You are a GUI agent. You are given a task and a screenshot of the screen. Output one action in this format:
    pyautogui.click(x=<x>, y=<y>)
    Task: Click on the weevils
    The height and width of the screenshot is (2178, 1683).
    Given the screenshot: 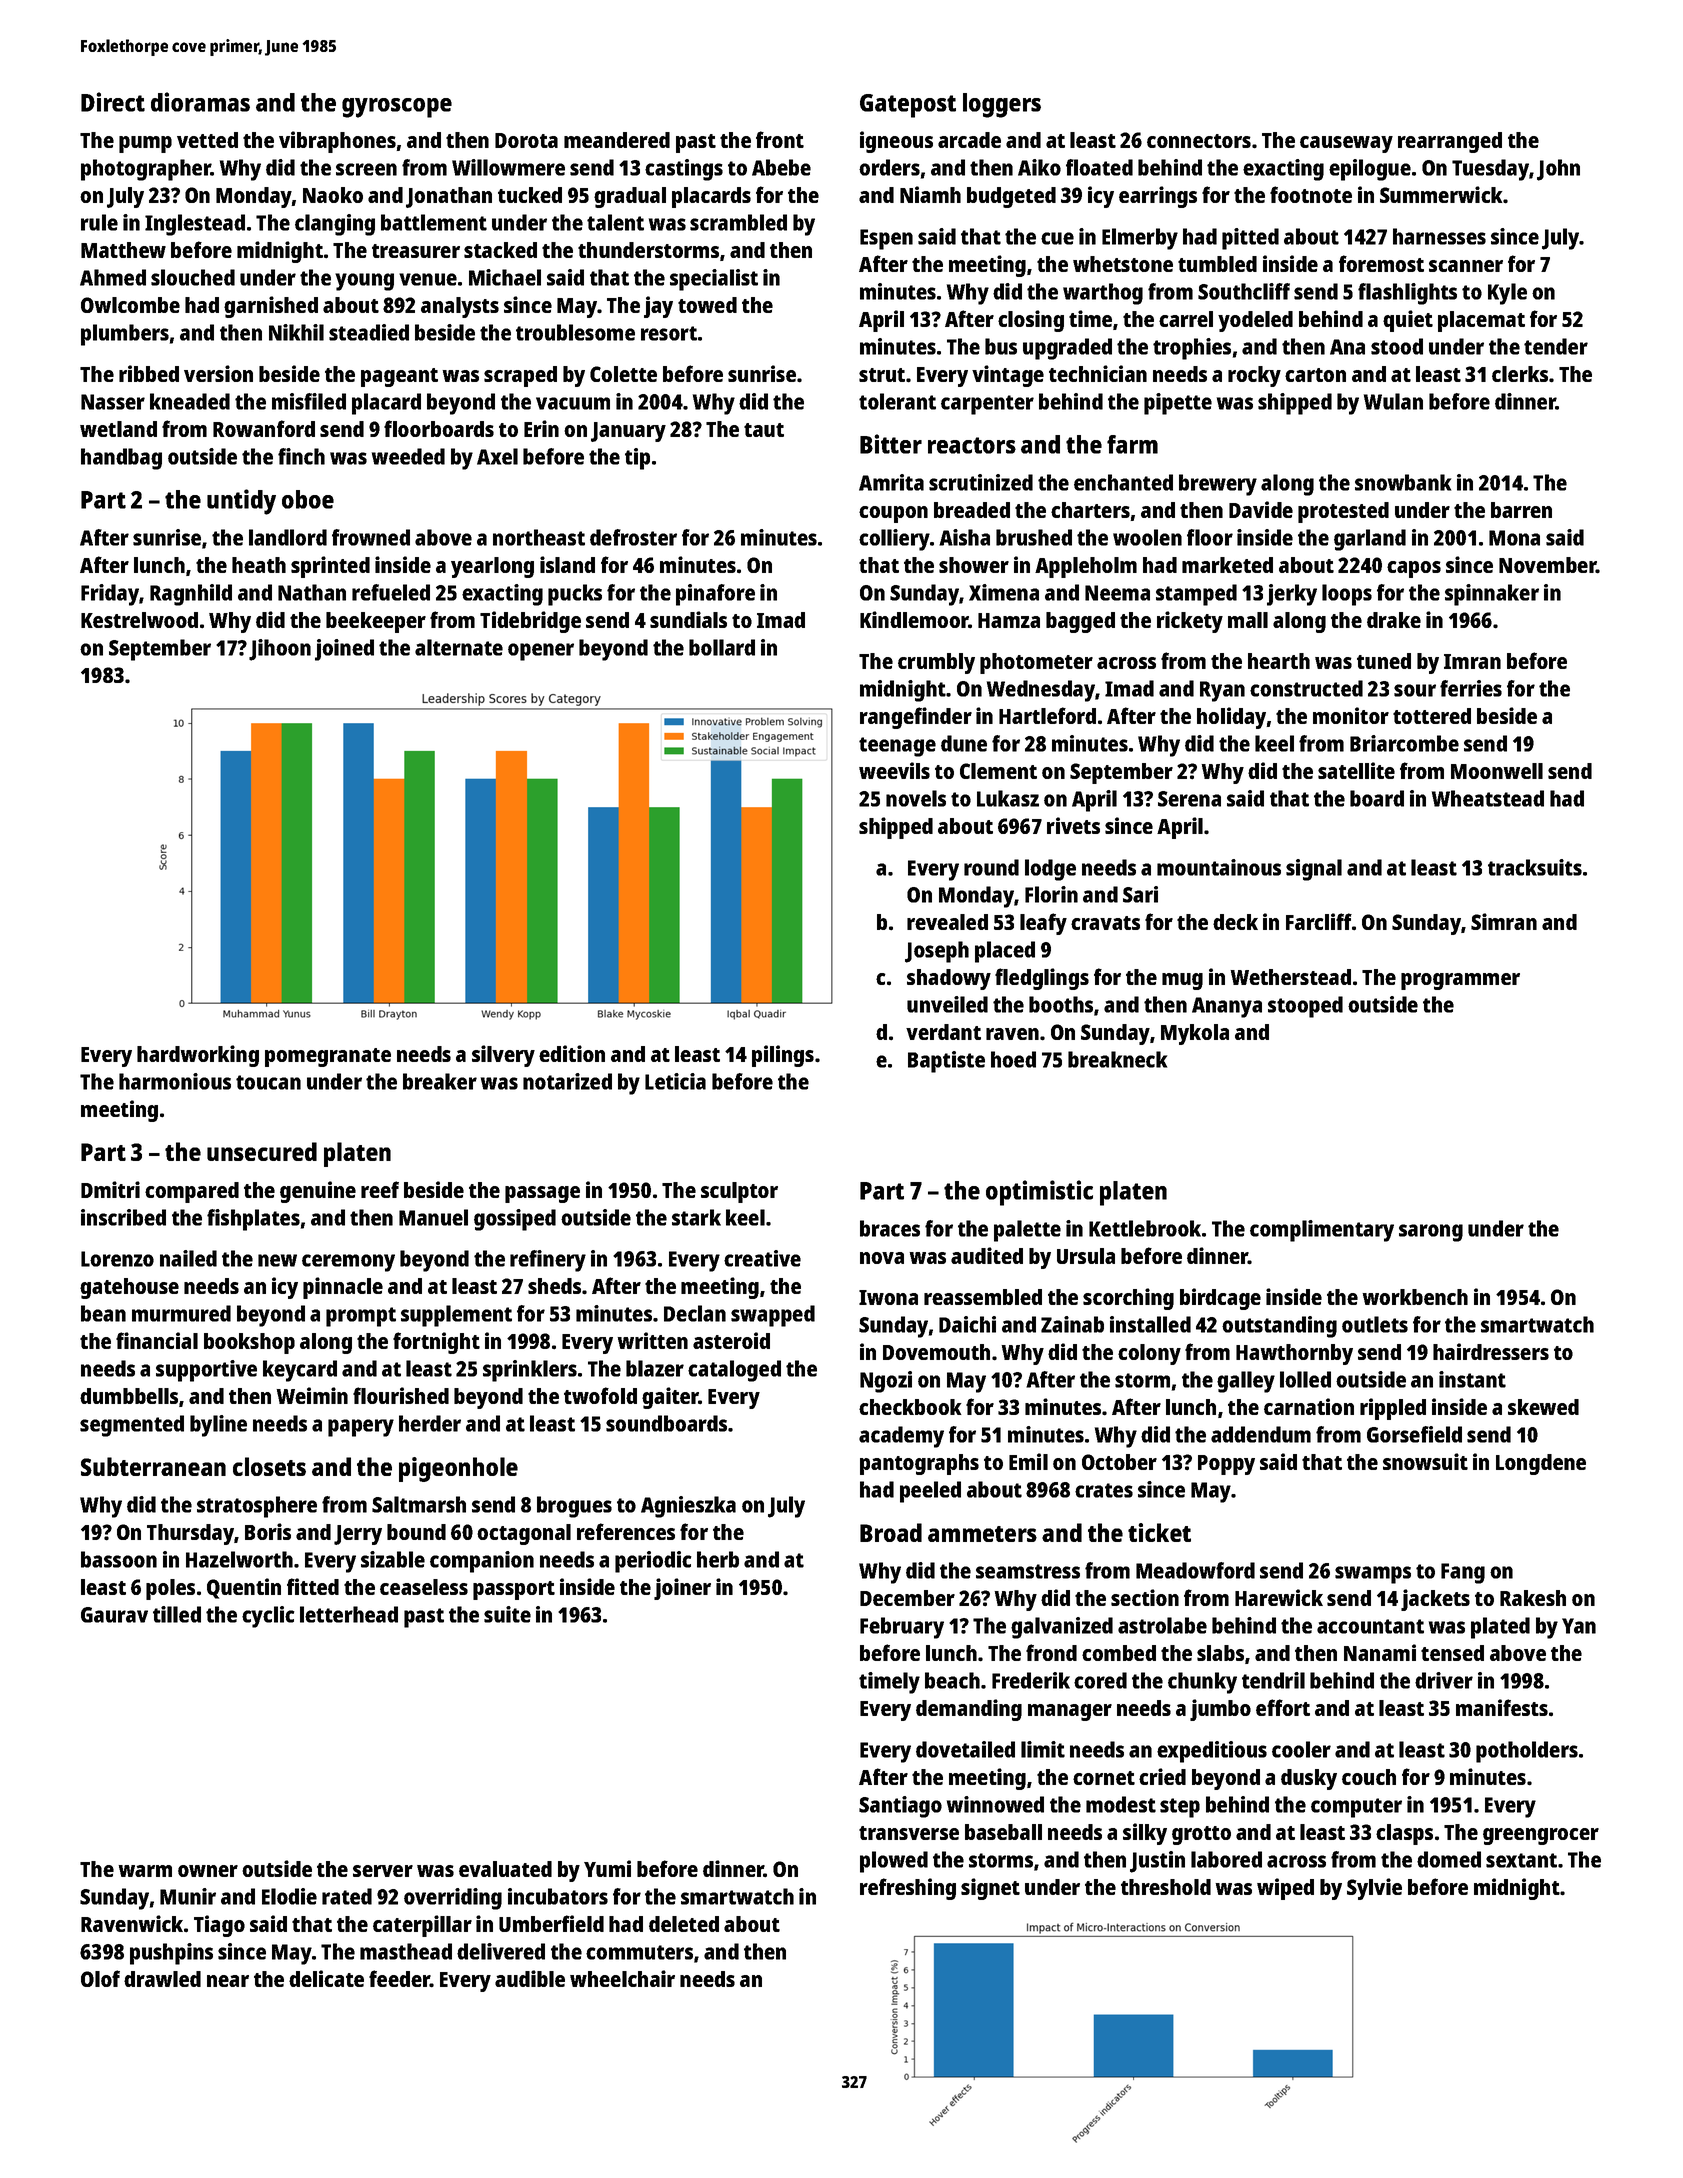 What is the action you would take?
    pyautogui.click(x=894, y=770)
